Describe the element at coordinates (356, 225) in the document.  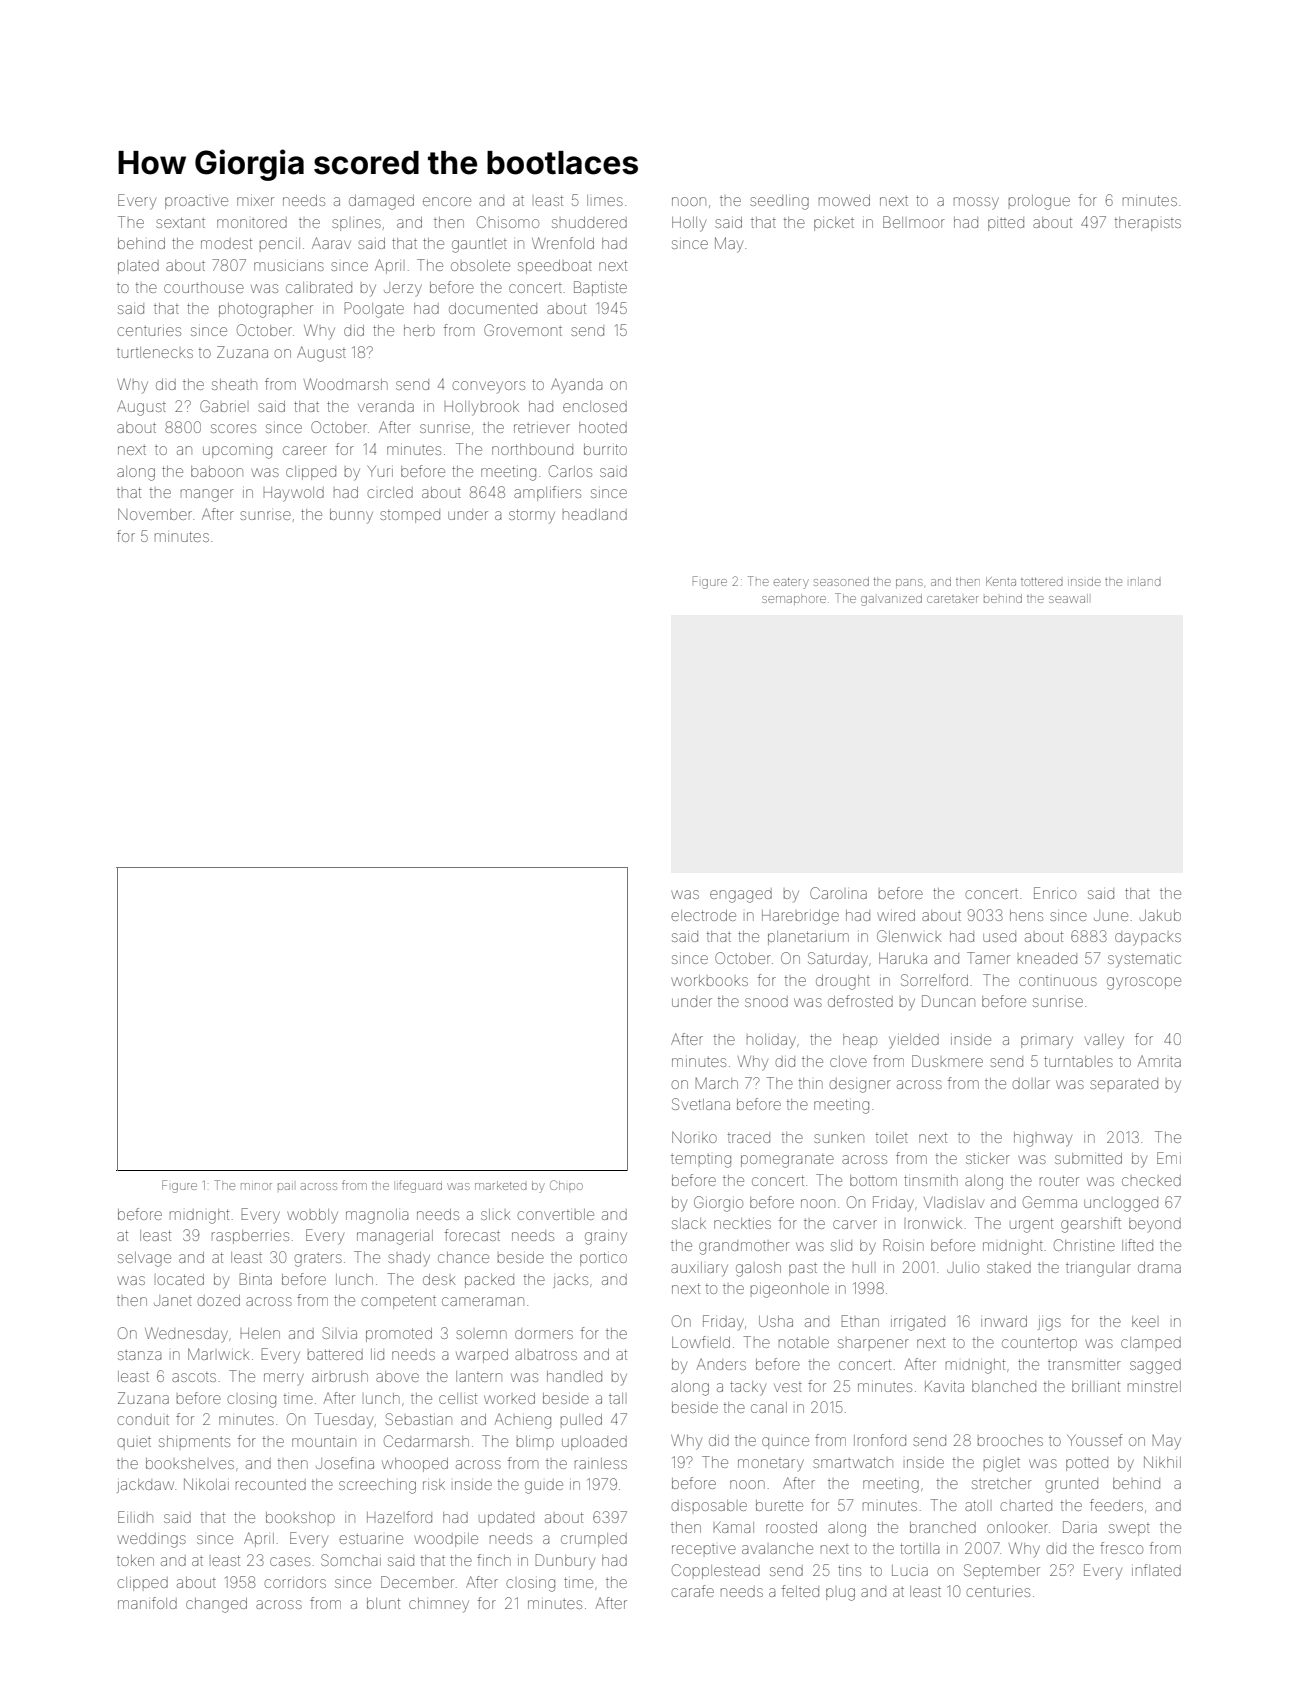
I see `splines` at that location.
